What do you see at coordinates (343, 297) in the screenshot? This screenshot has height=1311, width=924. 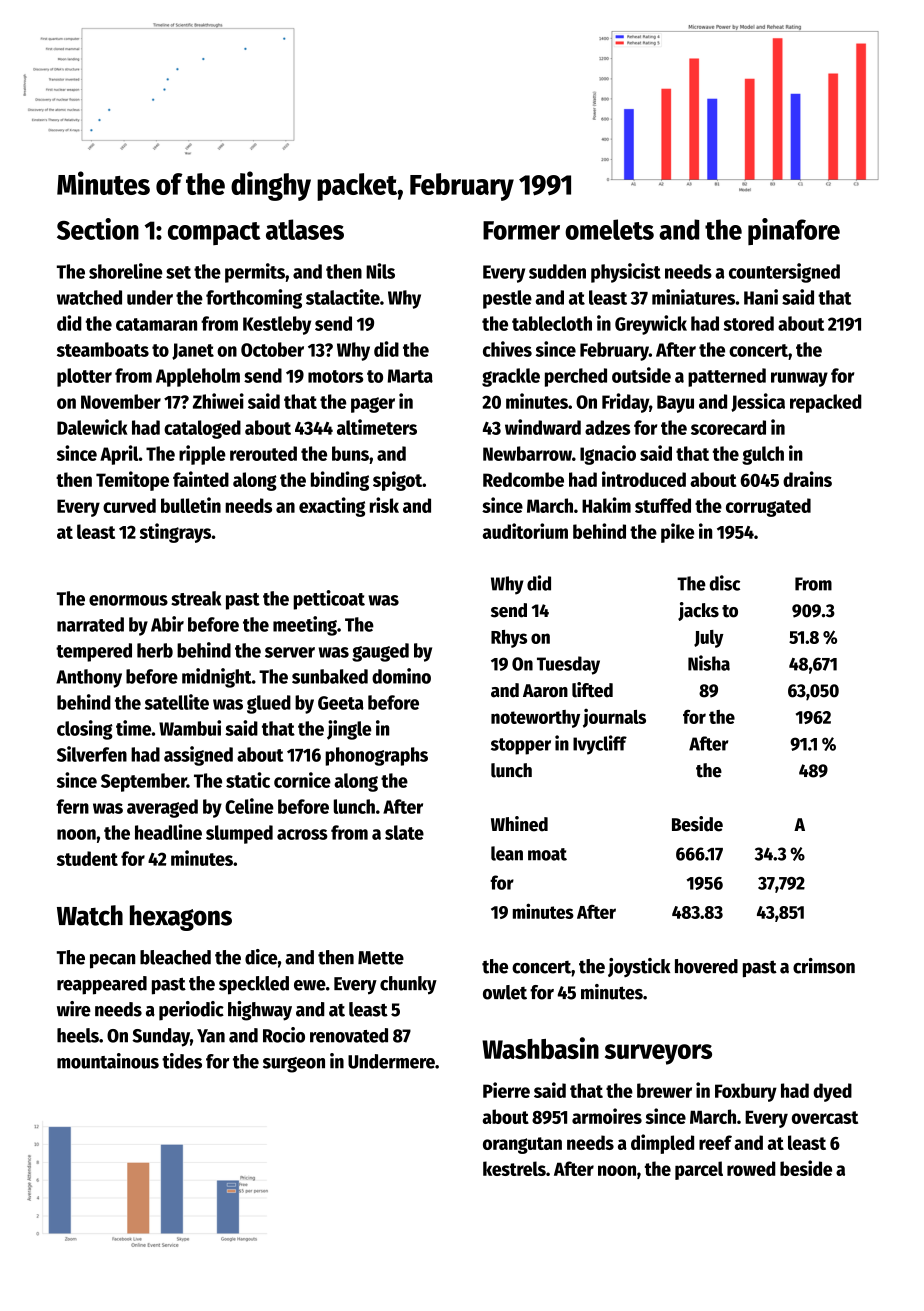 I see `stalactite` at bounding box center [343, 297].
